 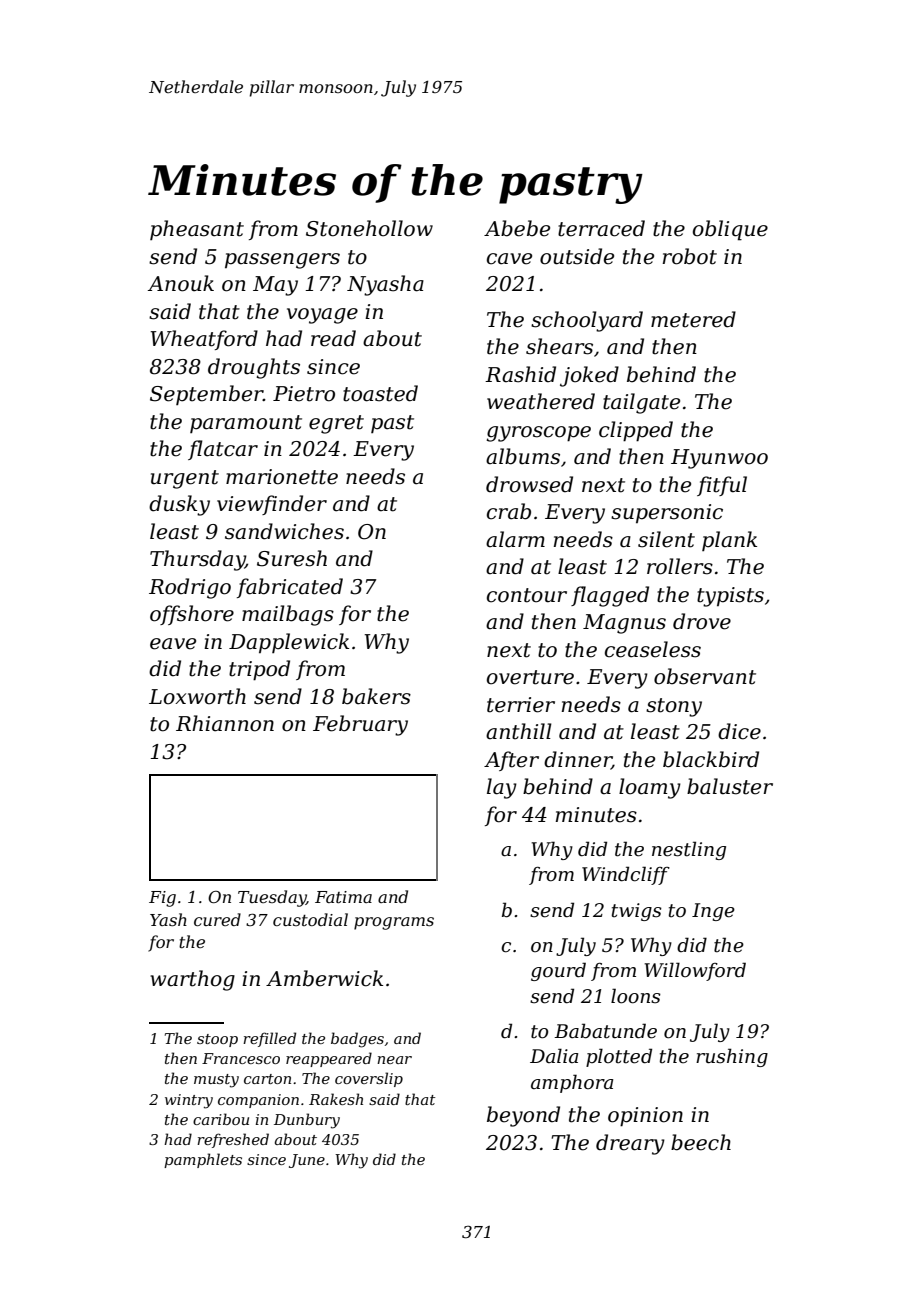 I want to click on metered, so click(x=693, y=319).
